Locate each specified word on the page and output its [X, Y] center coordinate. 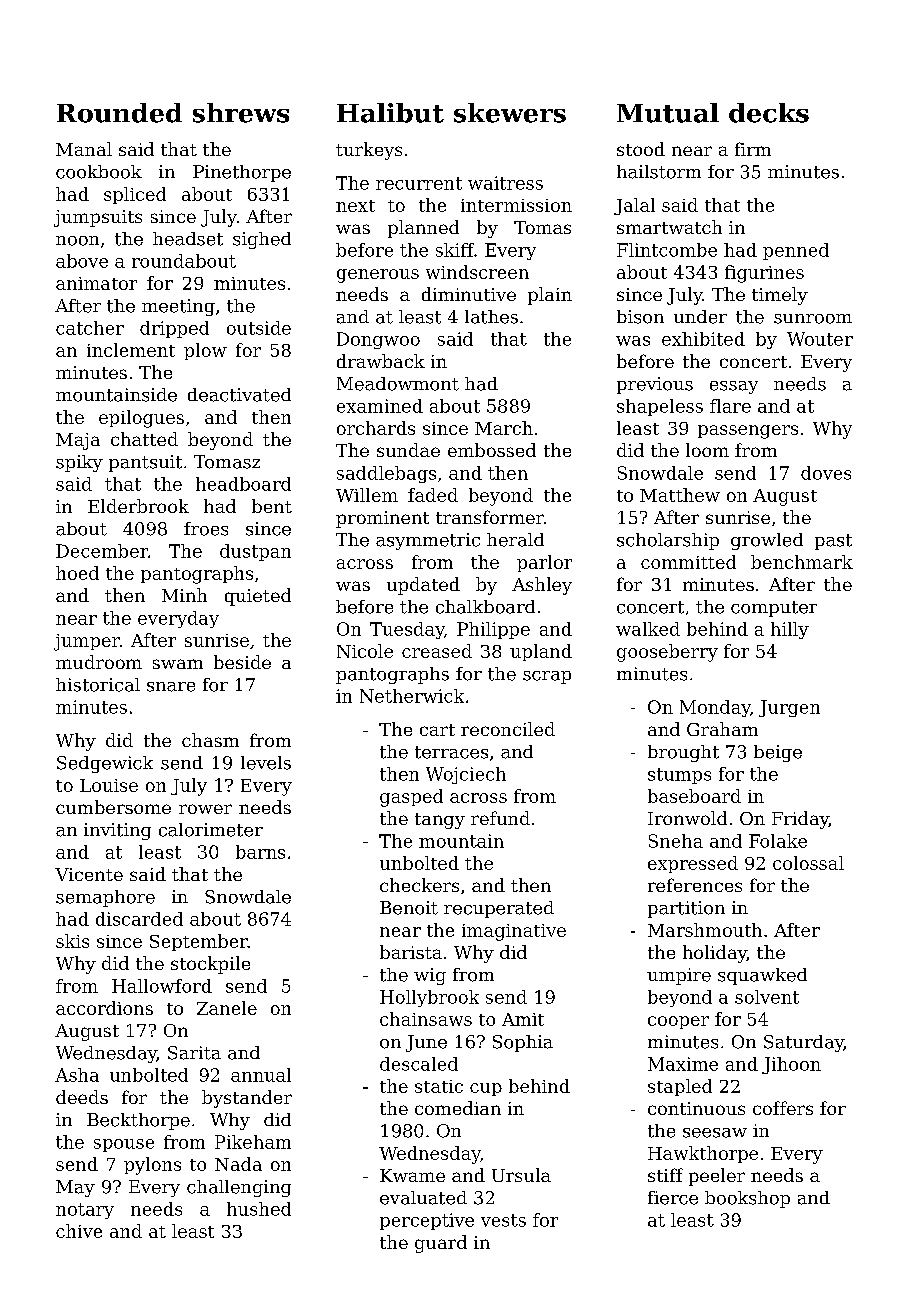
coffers [783, 1108]
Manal [84, 149]
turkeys [369, 151]
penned [796, 251]
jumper [87, 642]
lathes [491, 317]
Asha [77, 1075]
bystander [247, 1099]
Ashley [542, 586]
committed [688, 562]
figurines [764, 274]
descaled [419, 1064]
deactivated [239, 395]
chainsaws [426, 1019]
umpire [679, 976]
